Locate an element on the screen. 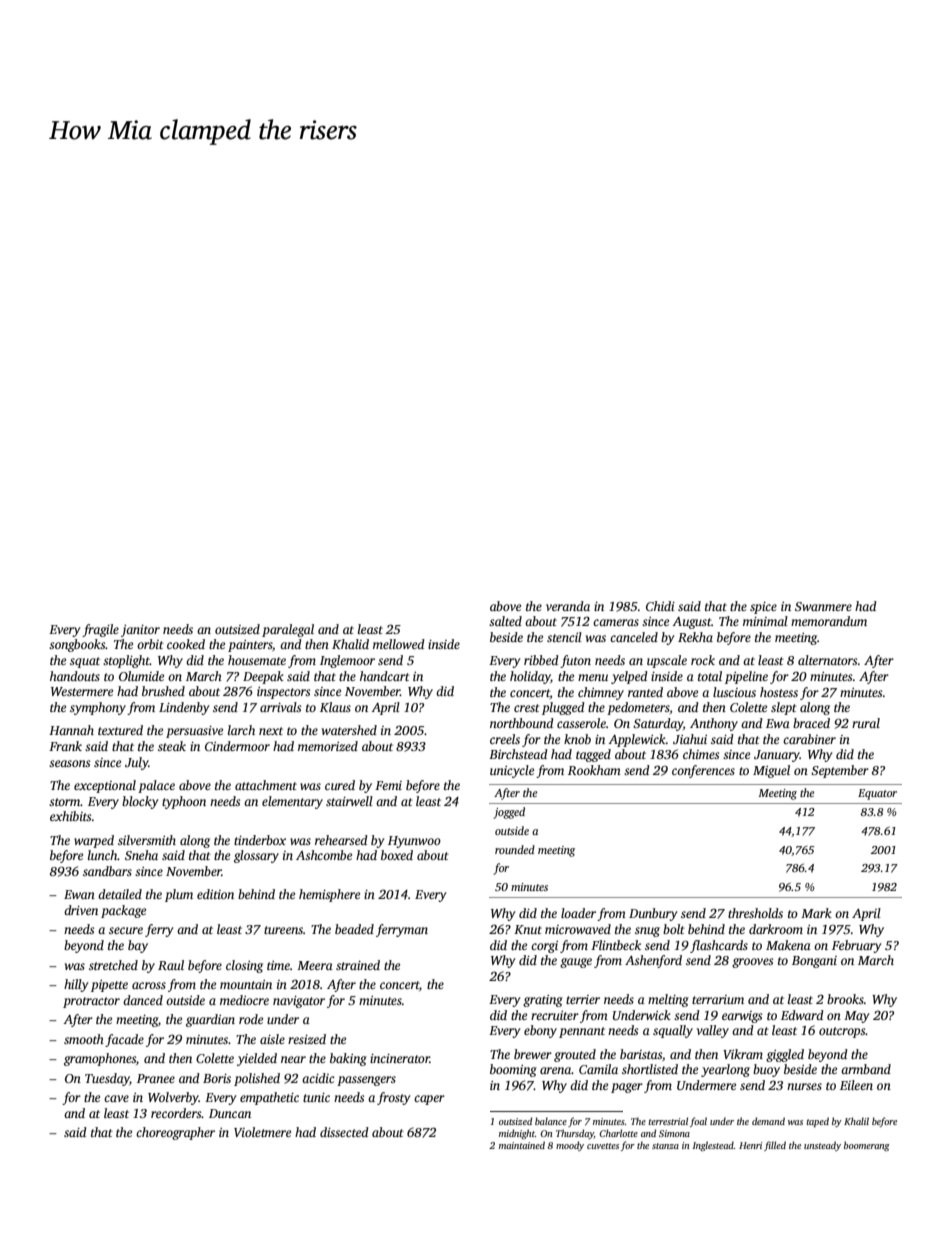 The image size is (952, 1233). Femi is located at coordinates (388, 785).
